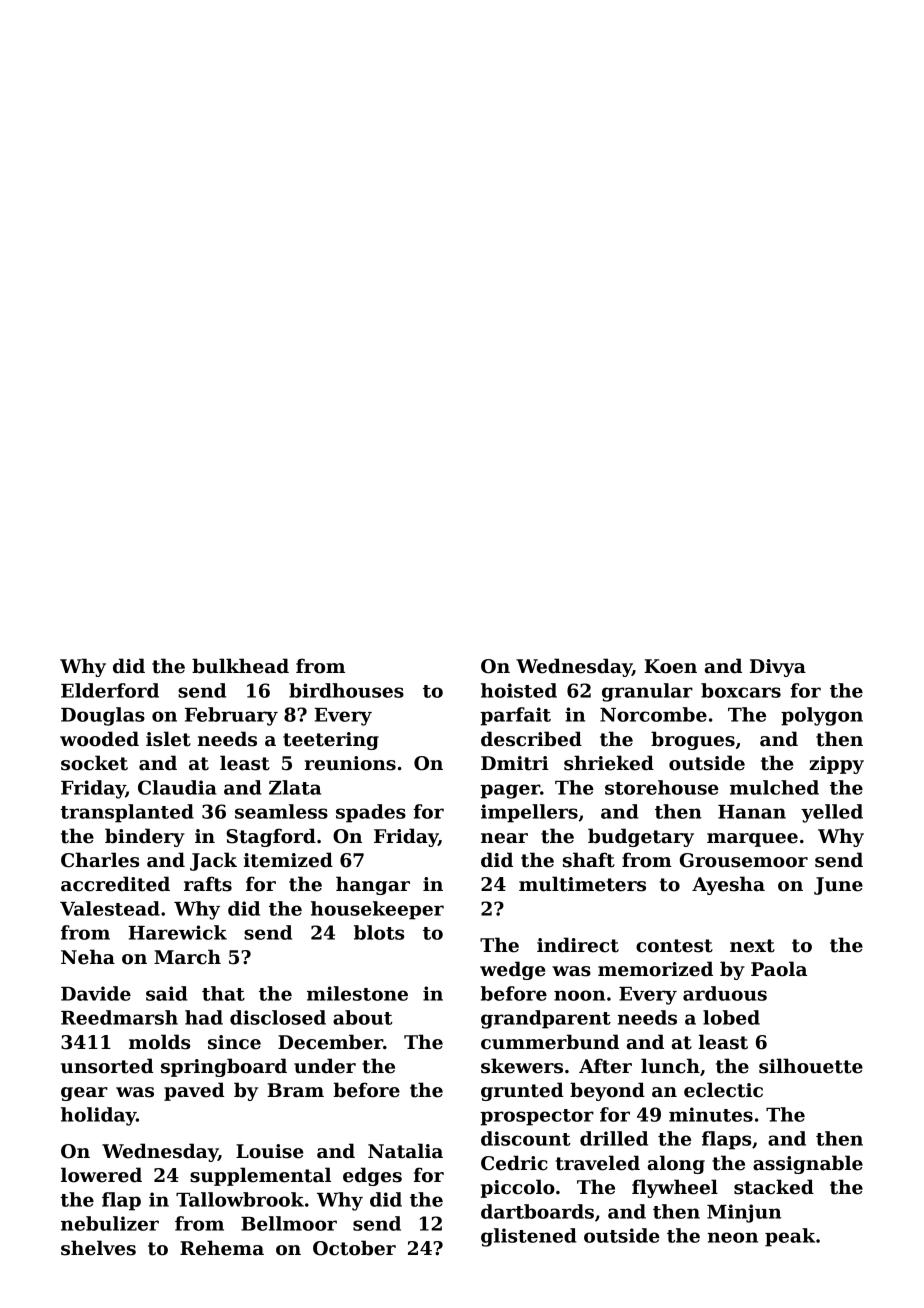  I want to click on Koen, so click(670, 666).
